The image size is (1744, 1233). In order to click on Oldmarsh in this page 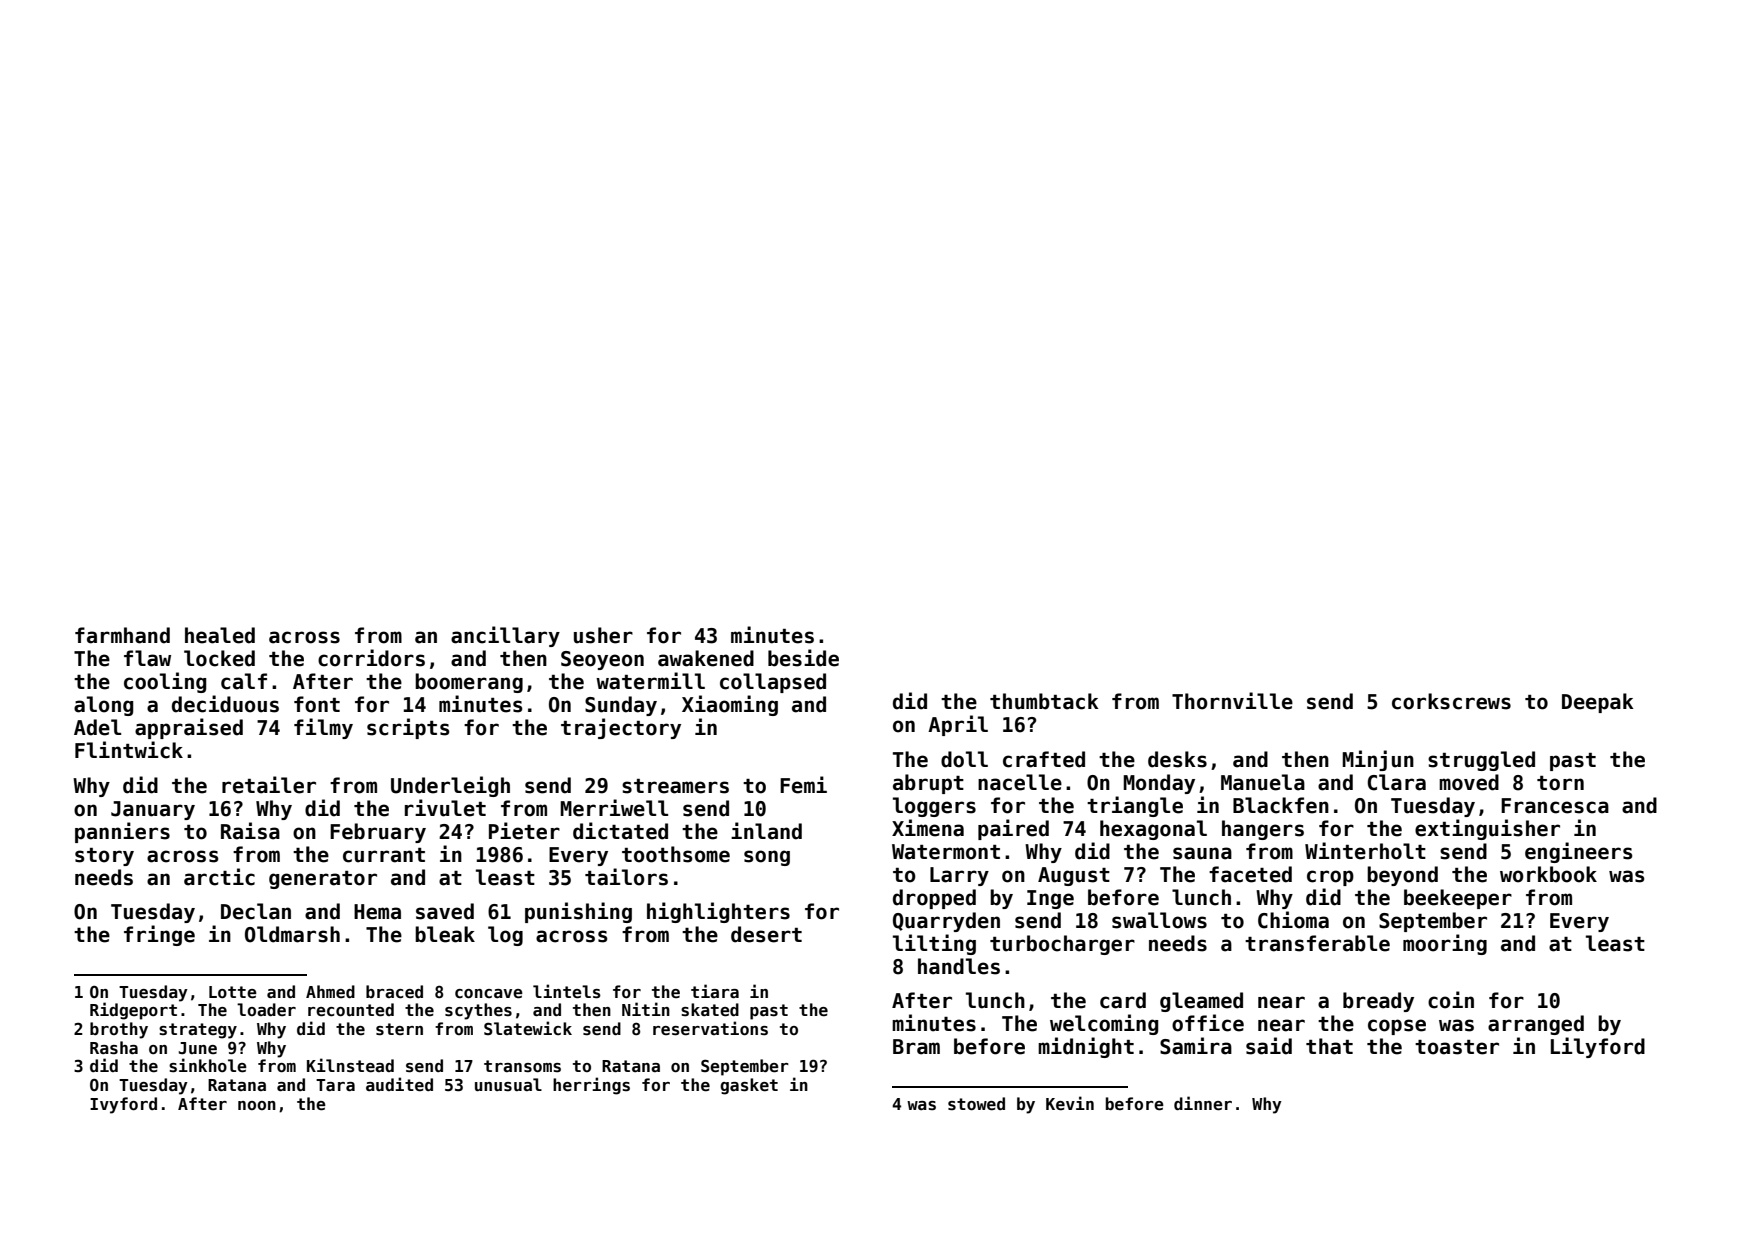, I will do `click(292, 934)`.
